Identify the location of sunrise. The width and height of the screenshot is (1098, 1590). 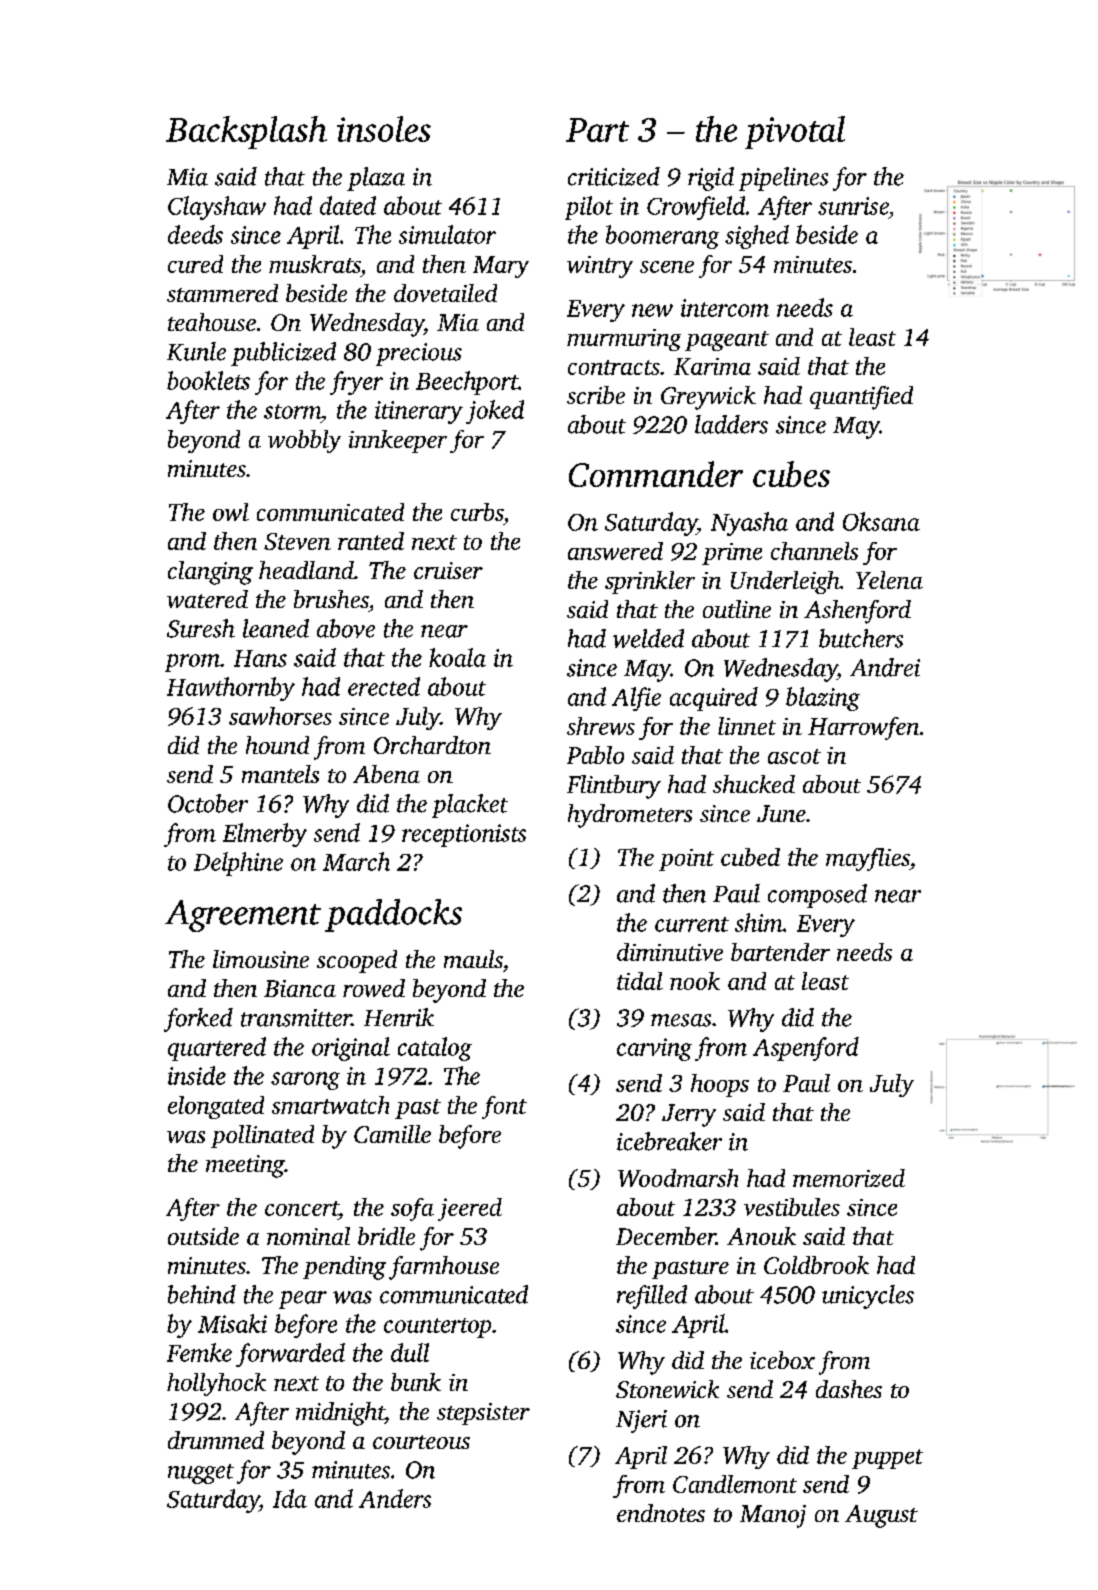
(853, 206).
